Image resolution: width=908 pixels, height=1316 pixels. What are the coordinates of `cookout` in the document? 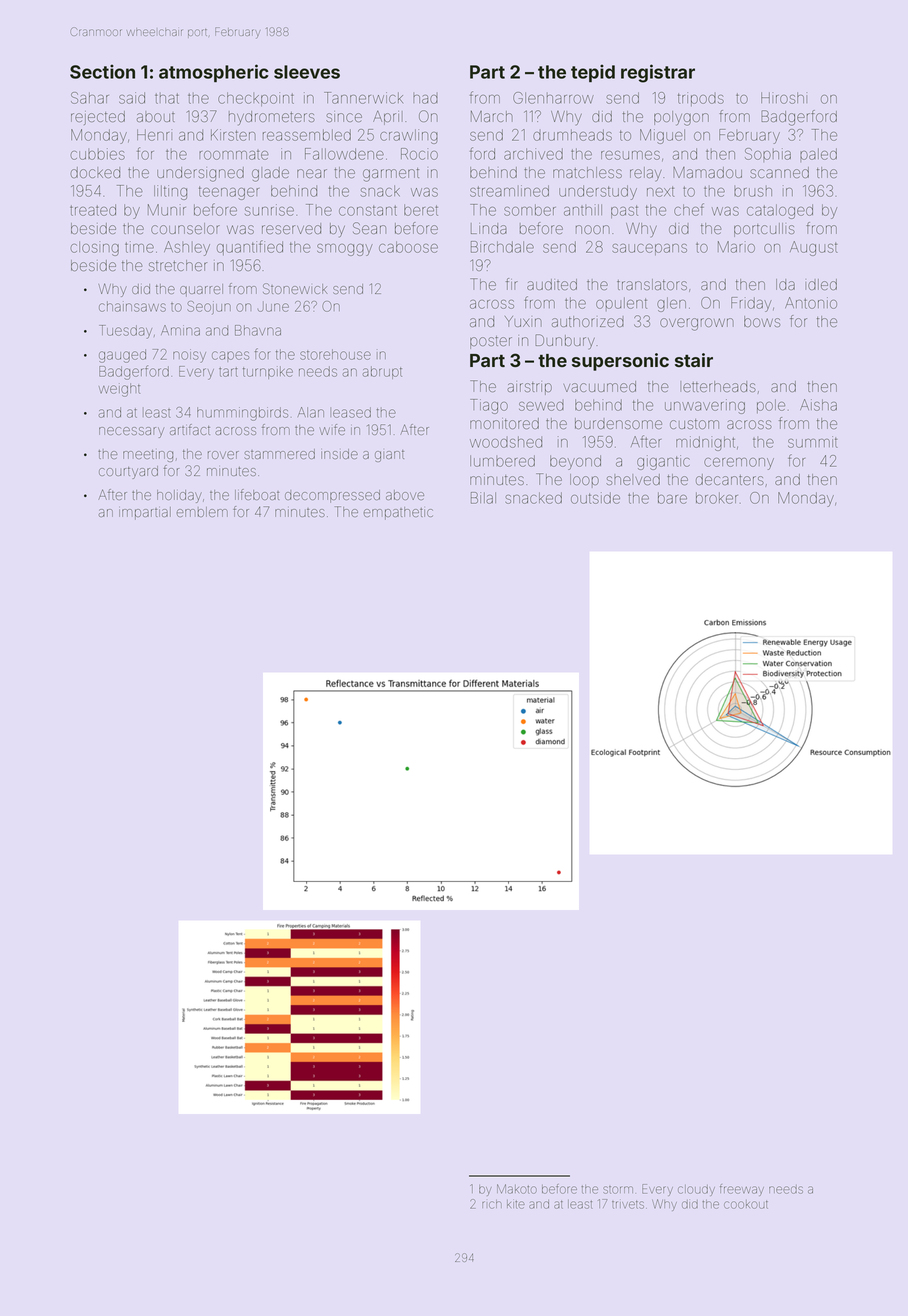 It's located at (746, 1204).
